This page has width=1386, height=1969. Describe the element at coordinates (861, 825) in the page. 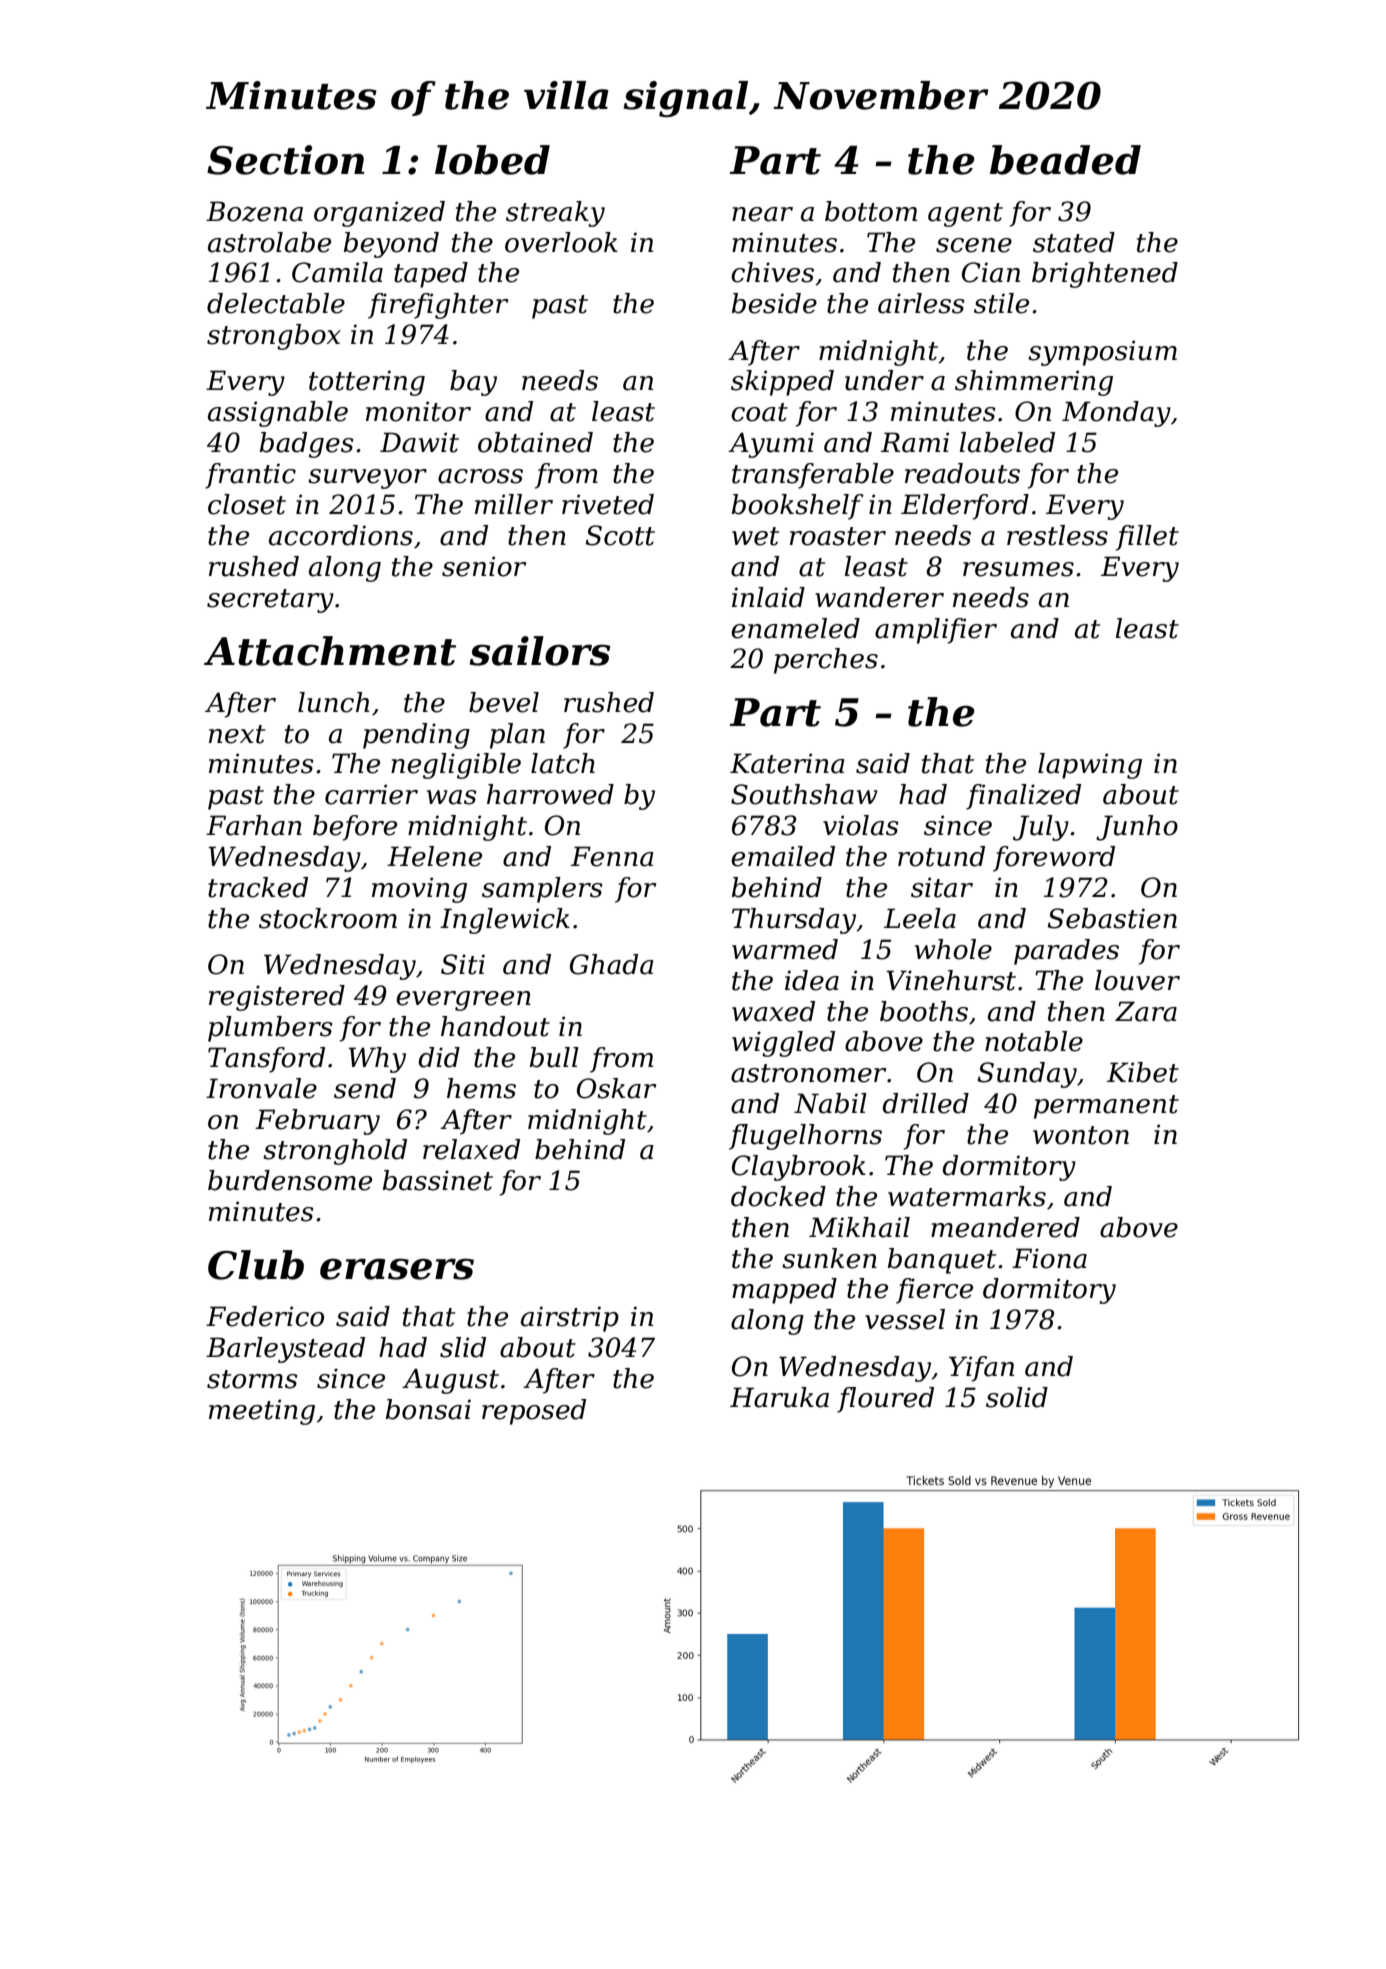

I see `violas` at that location.
